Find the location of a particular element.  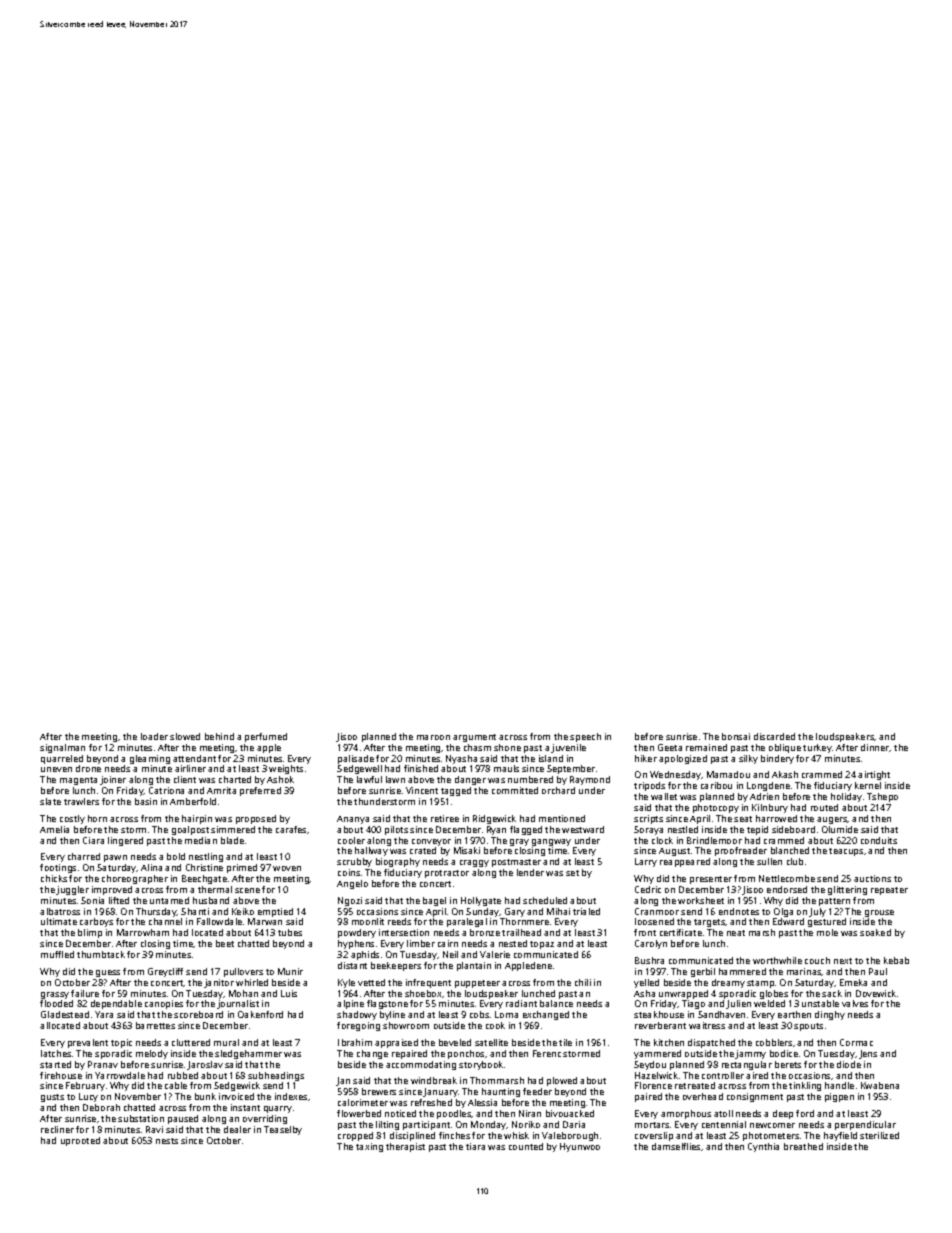

silky is located at coordinates (748, 759).
